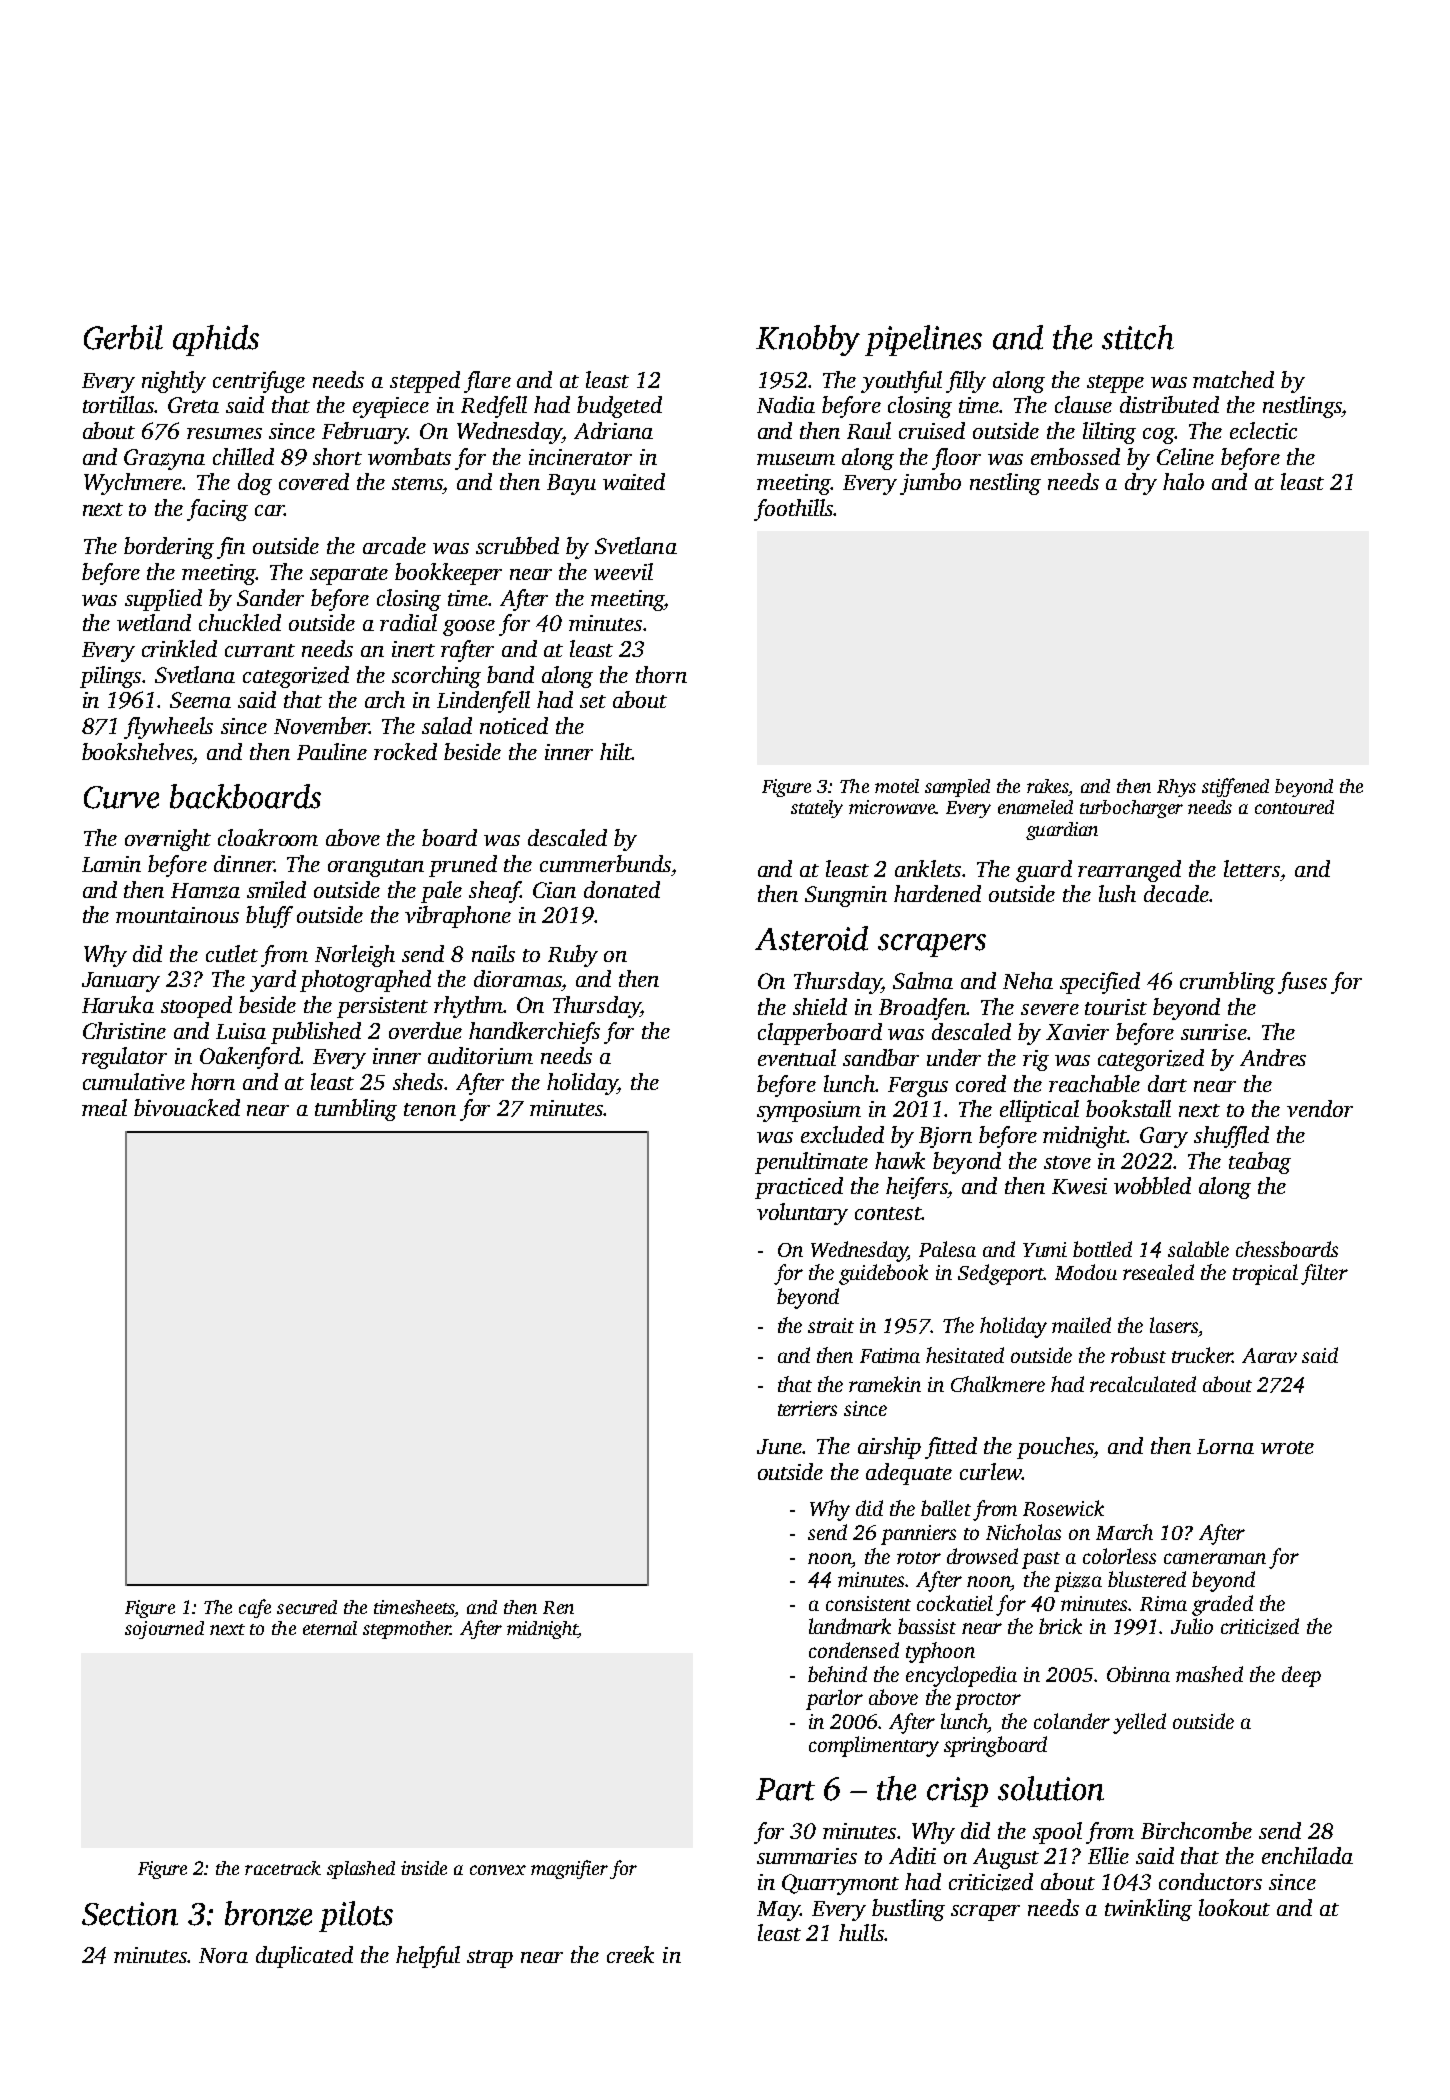 The width and height of the document is (1450, 2100). I want to click on enchilada, so click(1307, 1855).
